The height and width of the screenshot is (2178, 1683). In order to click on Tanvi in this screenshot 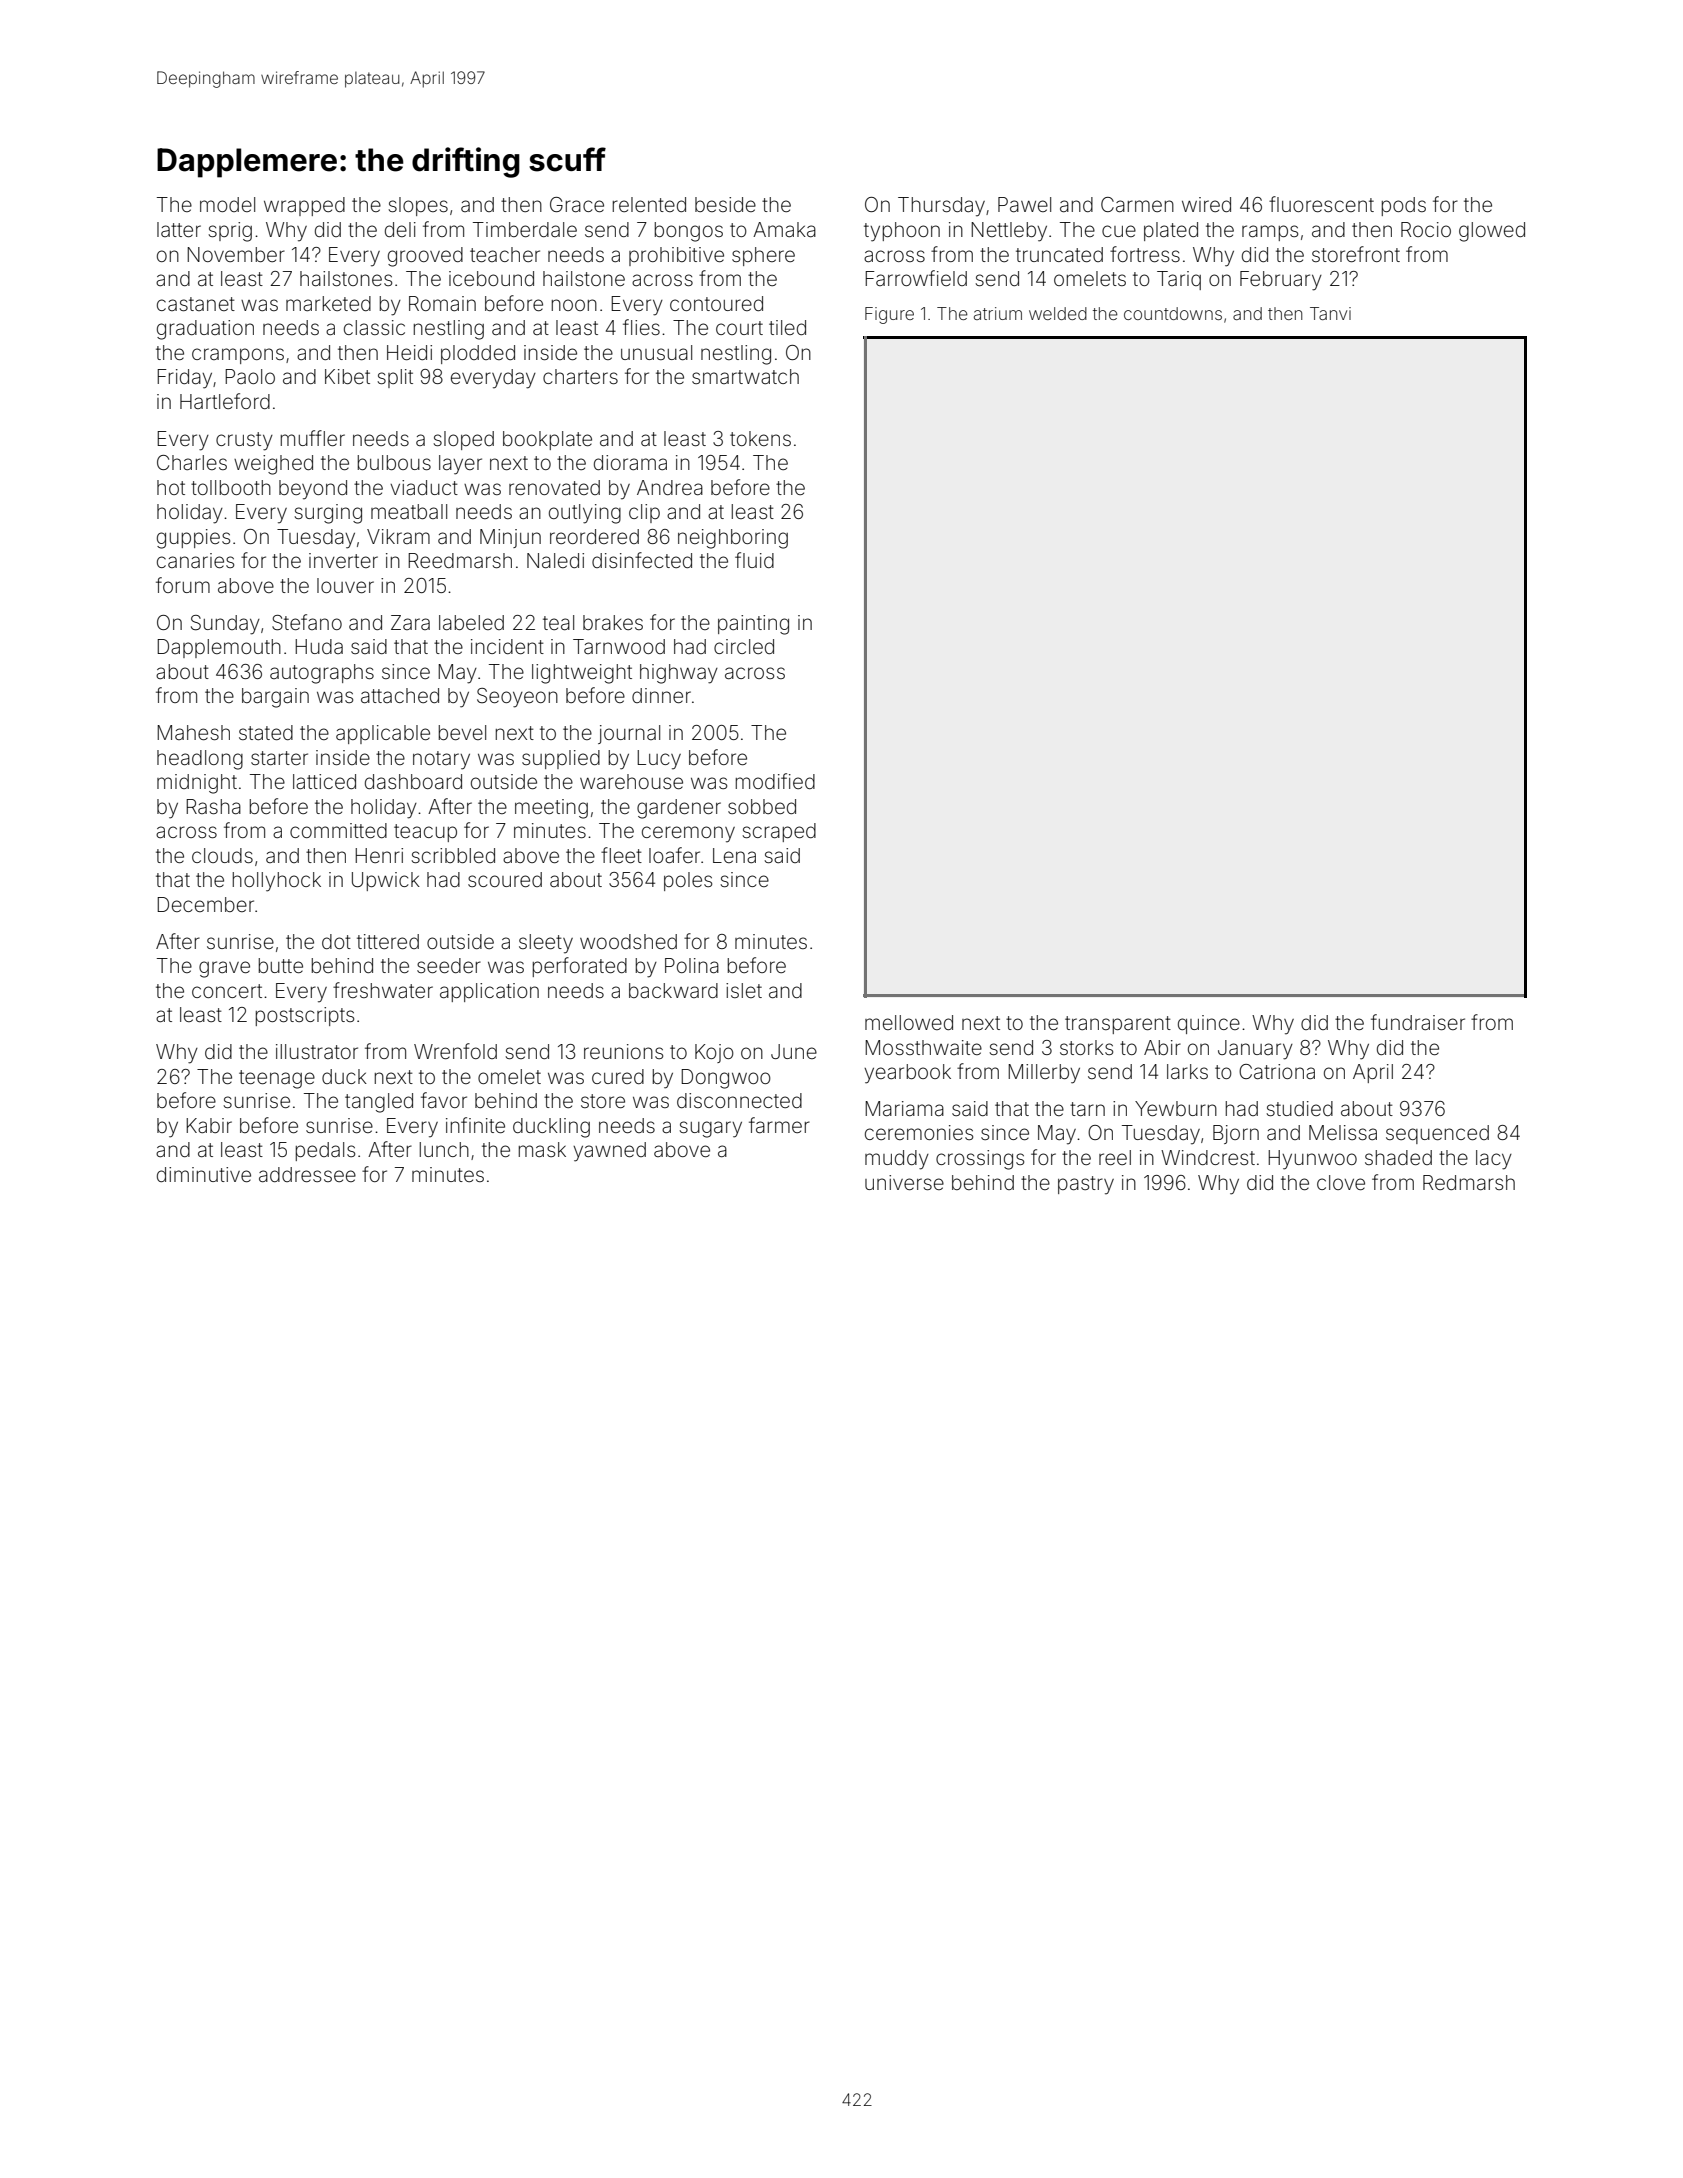, I will do `click(1330, 313)`.
